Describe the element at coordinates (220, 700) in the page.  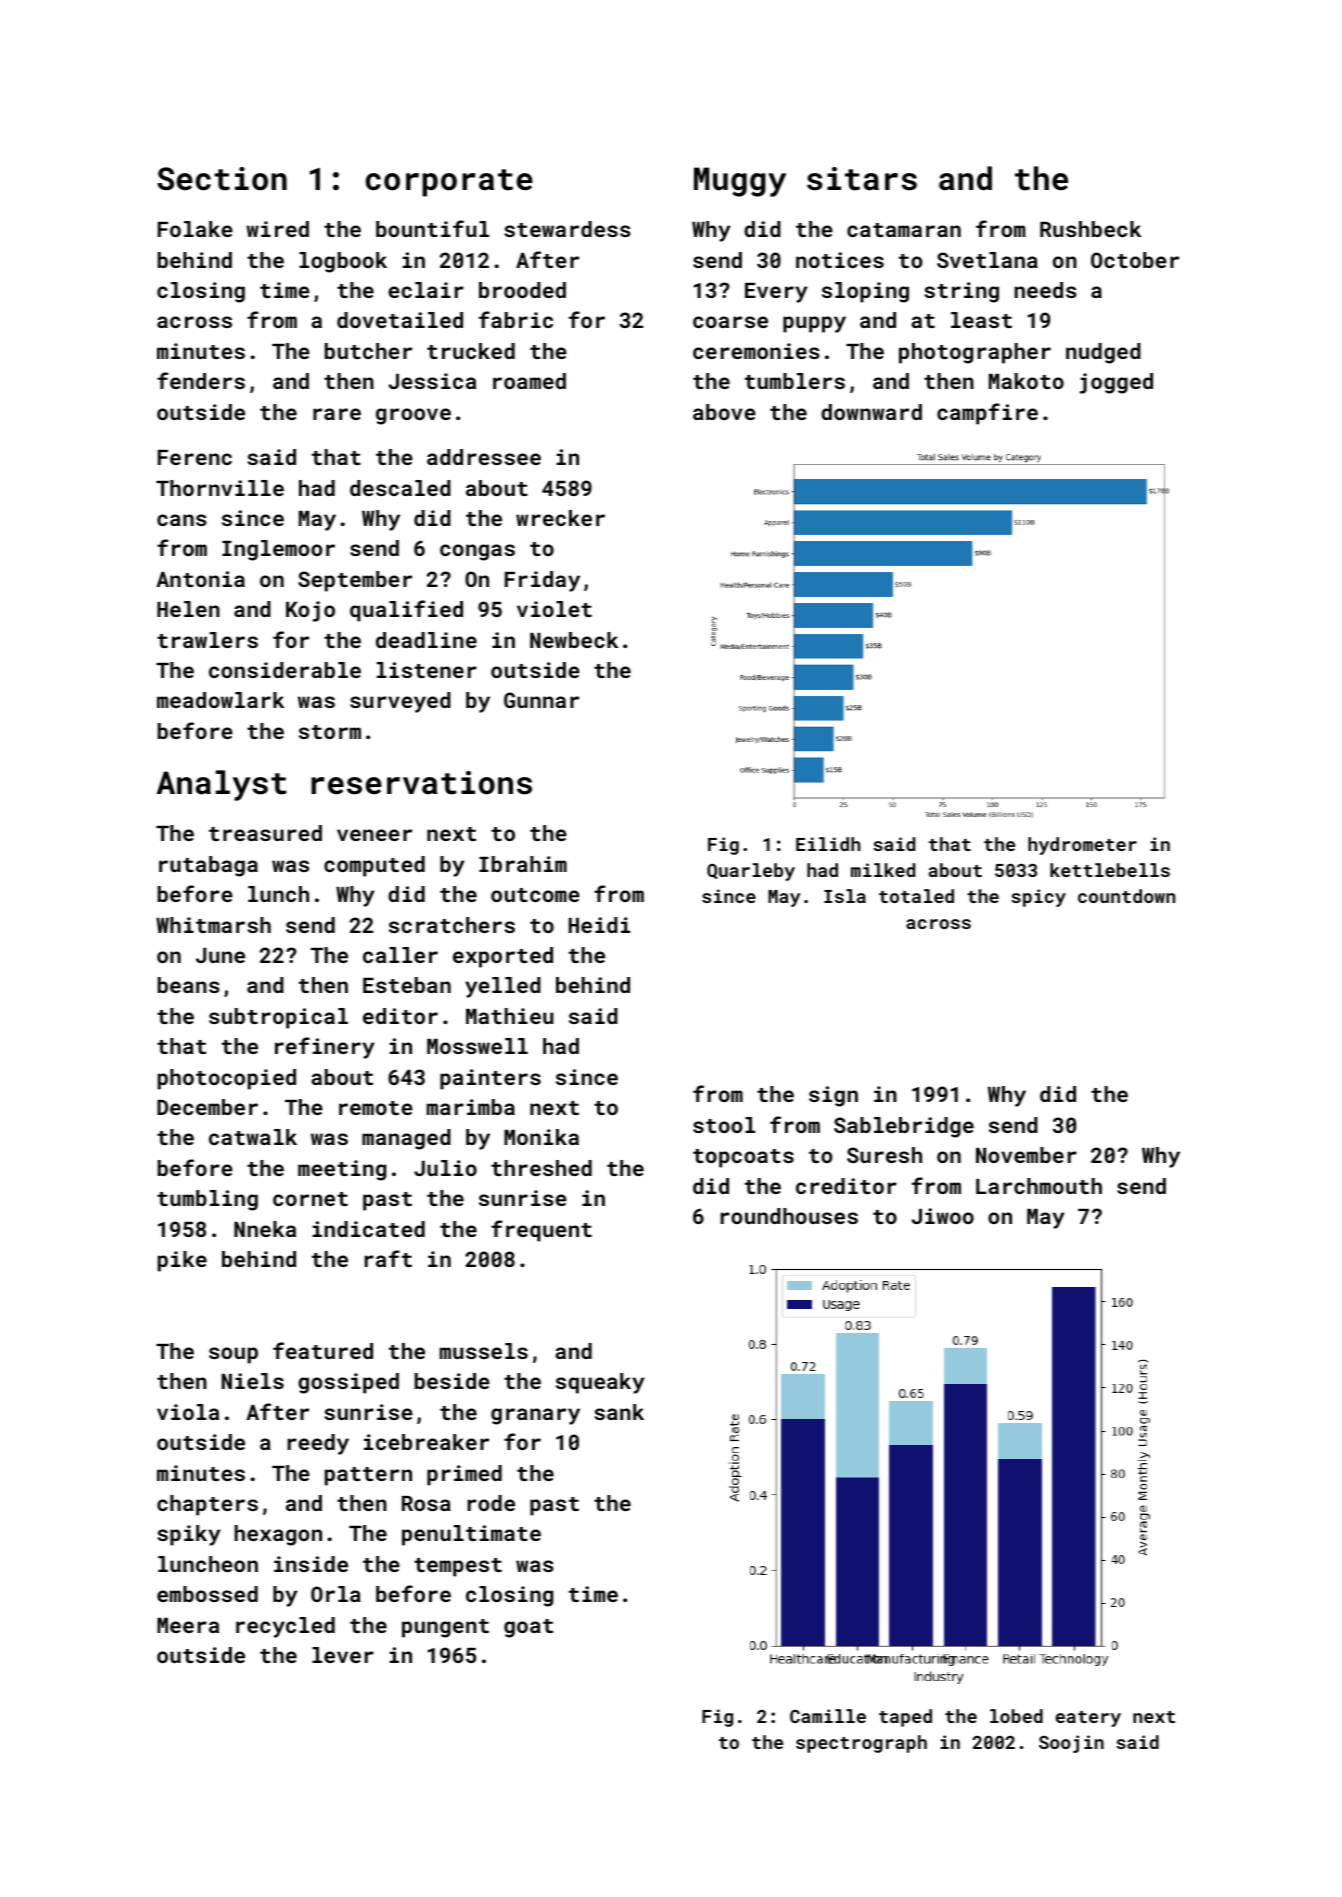
I see `meadowlark` at that location.
